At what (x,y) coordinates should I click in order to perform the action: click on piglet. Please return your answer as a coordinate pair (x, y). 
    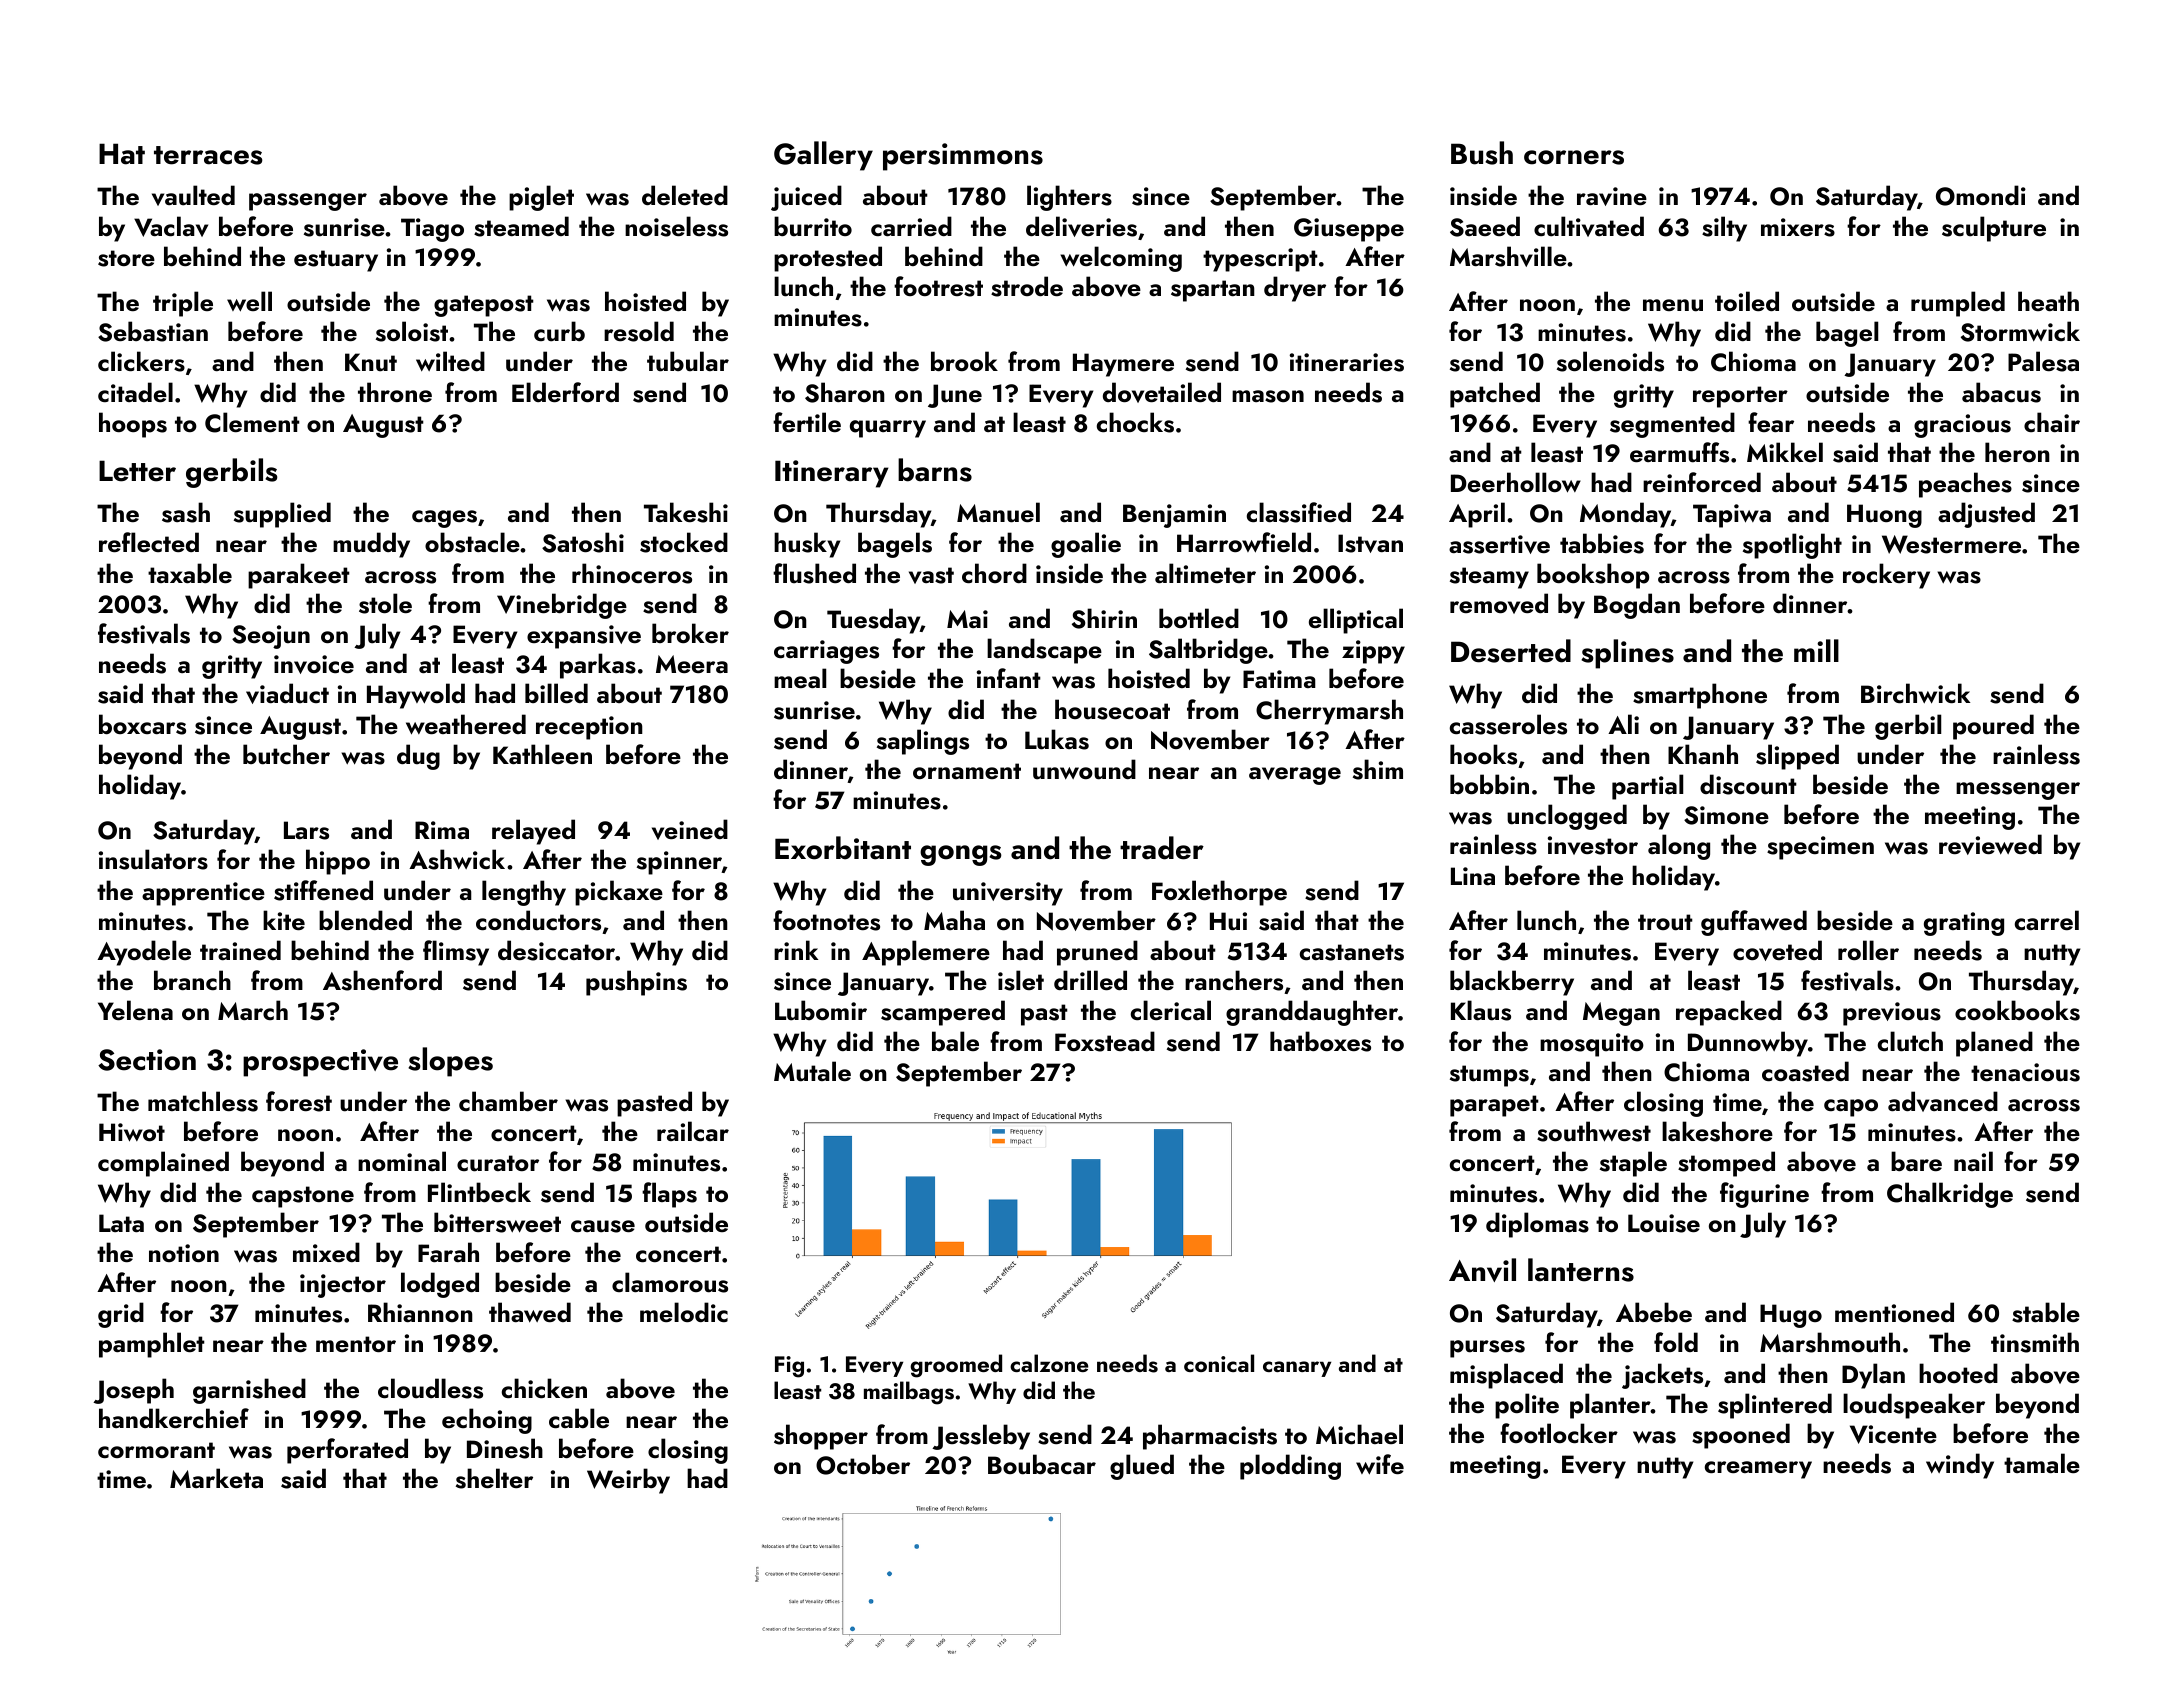
    Looking at the image, I should click on (541, 198).
